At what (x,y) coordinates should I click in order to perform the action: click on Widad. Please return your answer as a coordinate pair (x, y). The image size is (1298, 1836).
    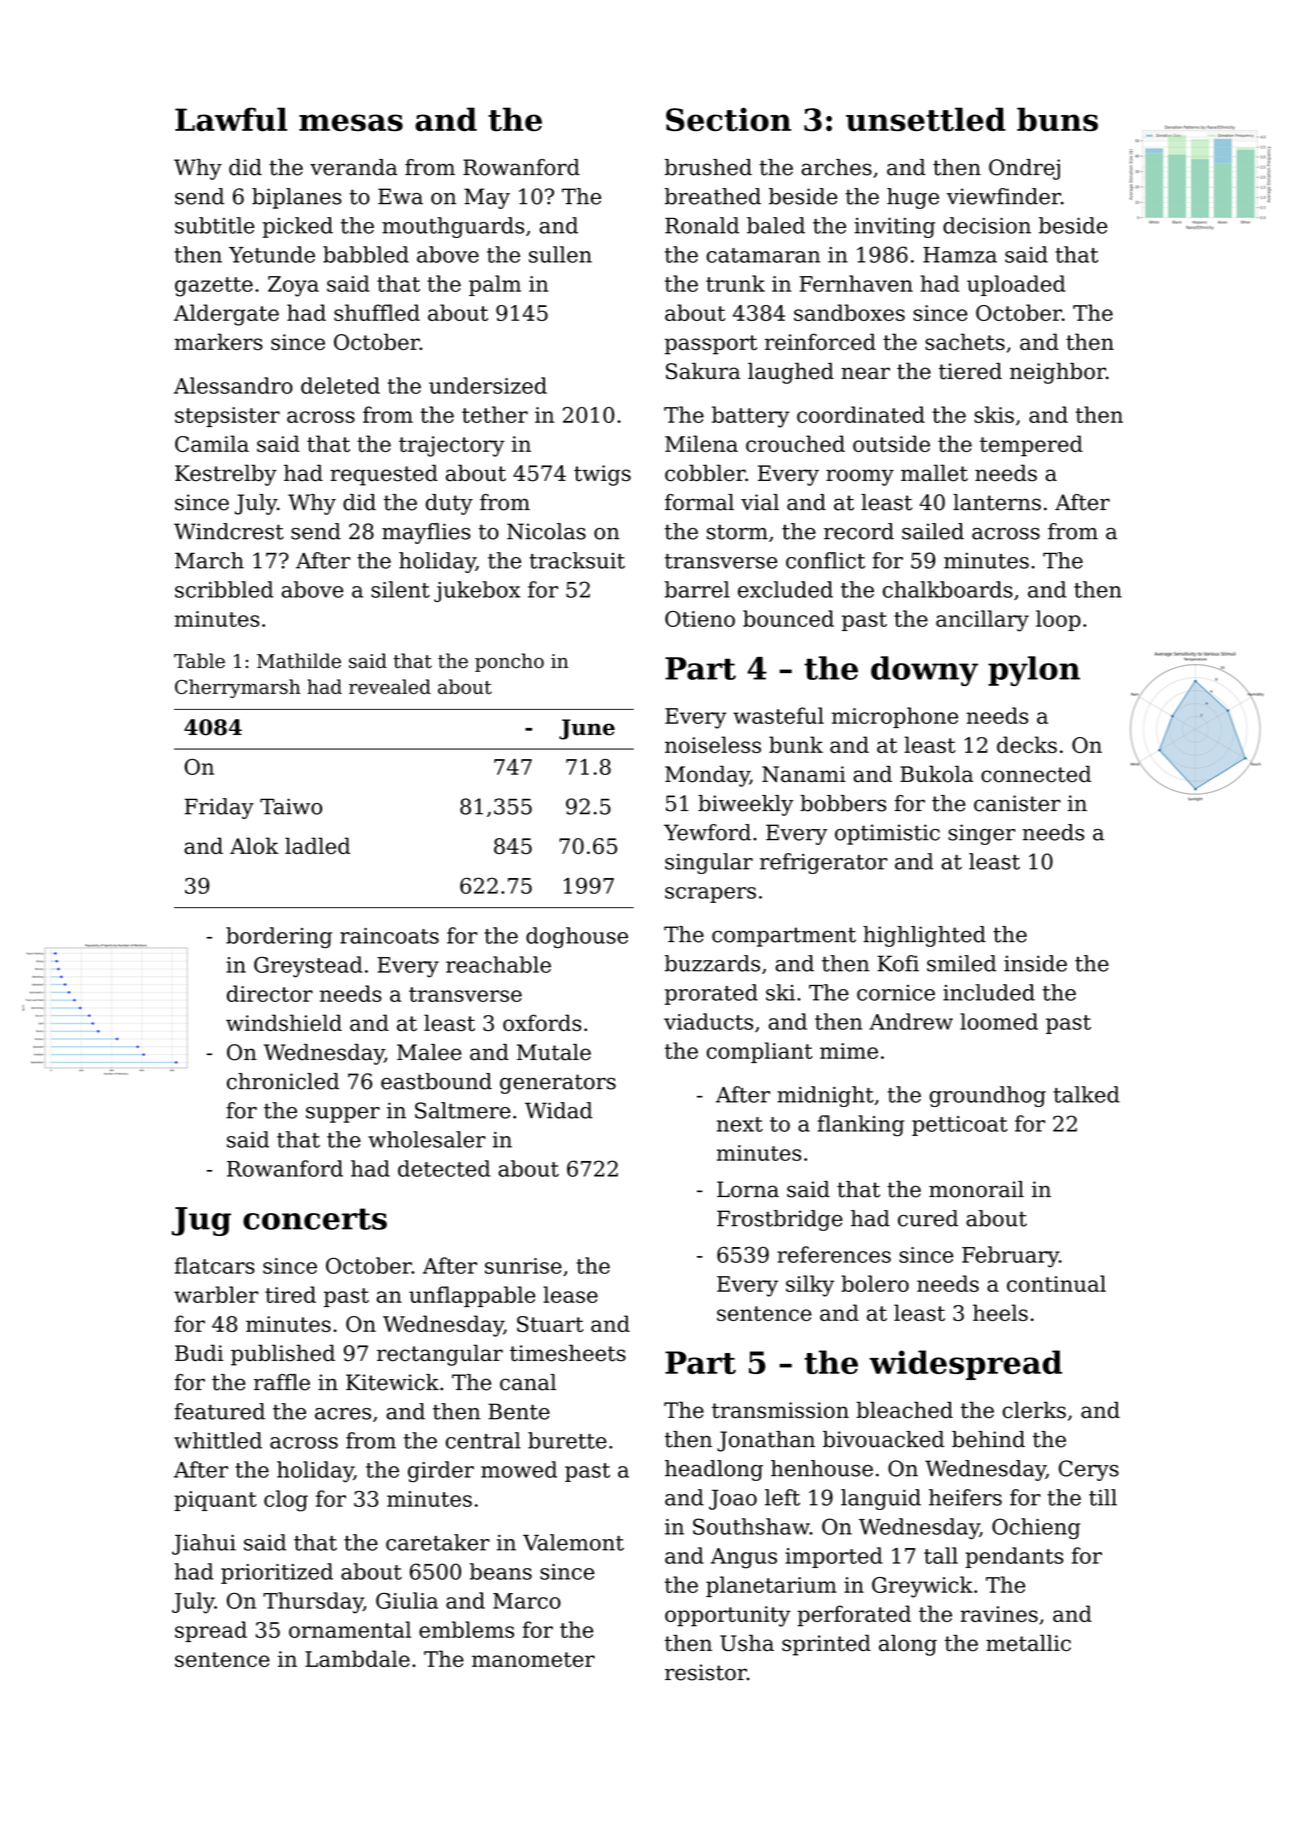
    Looking at the image, I should click on (559, 1110).
